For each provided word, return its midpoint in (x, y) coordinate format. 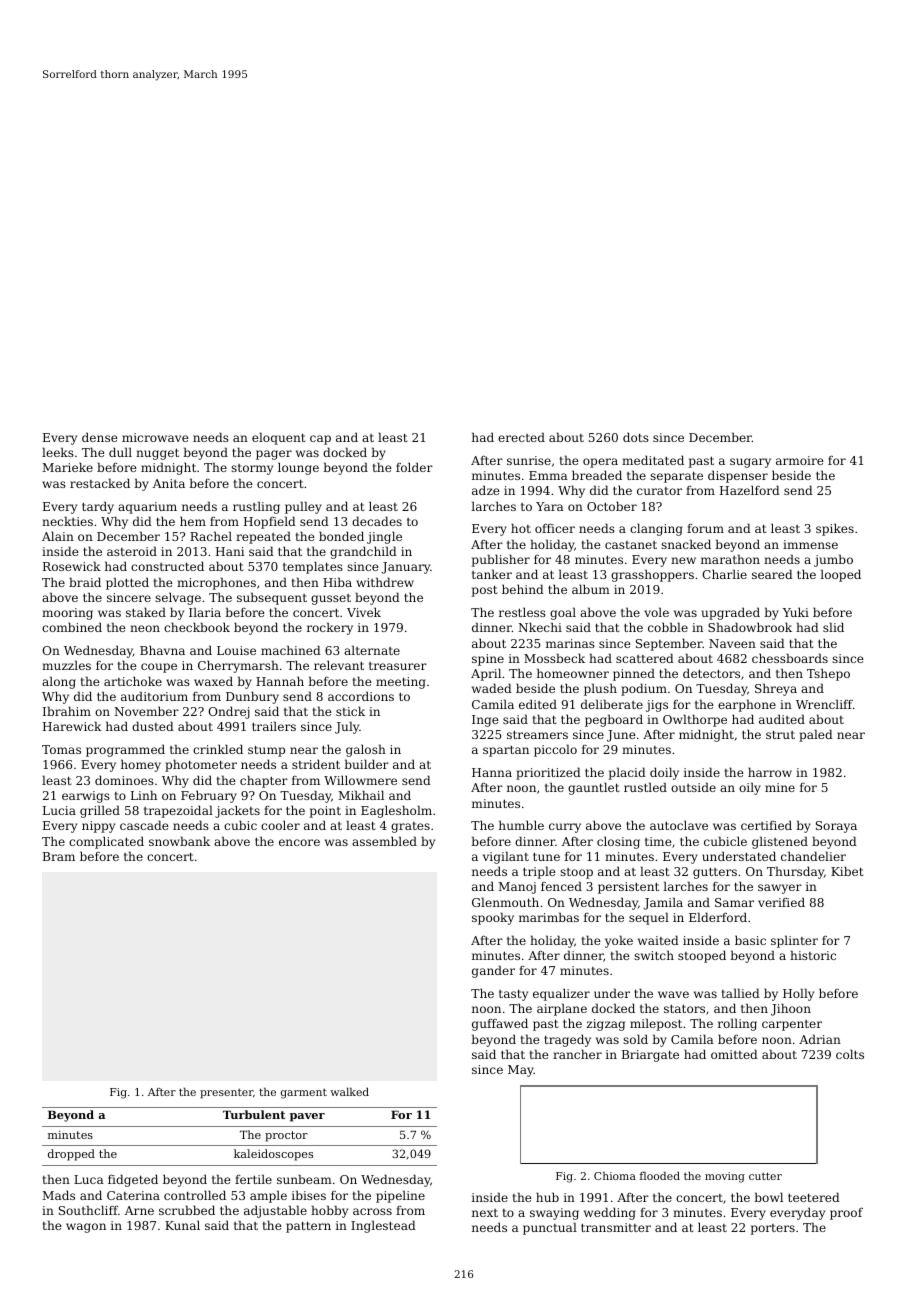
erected (521, 437)
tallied (741, 993)
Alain (58, 536)
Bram (59, 856)
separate (676, 477)
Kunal (182, 1225)
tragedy (567, 1040)
